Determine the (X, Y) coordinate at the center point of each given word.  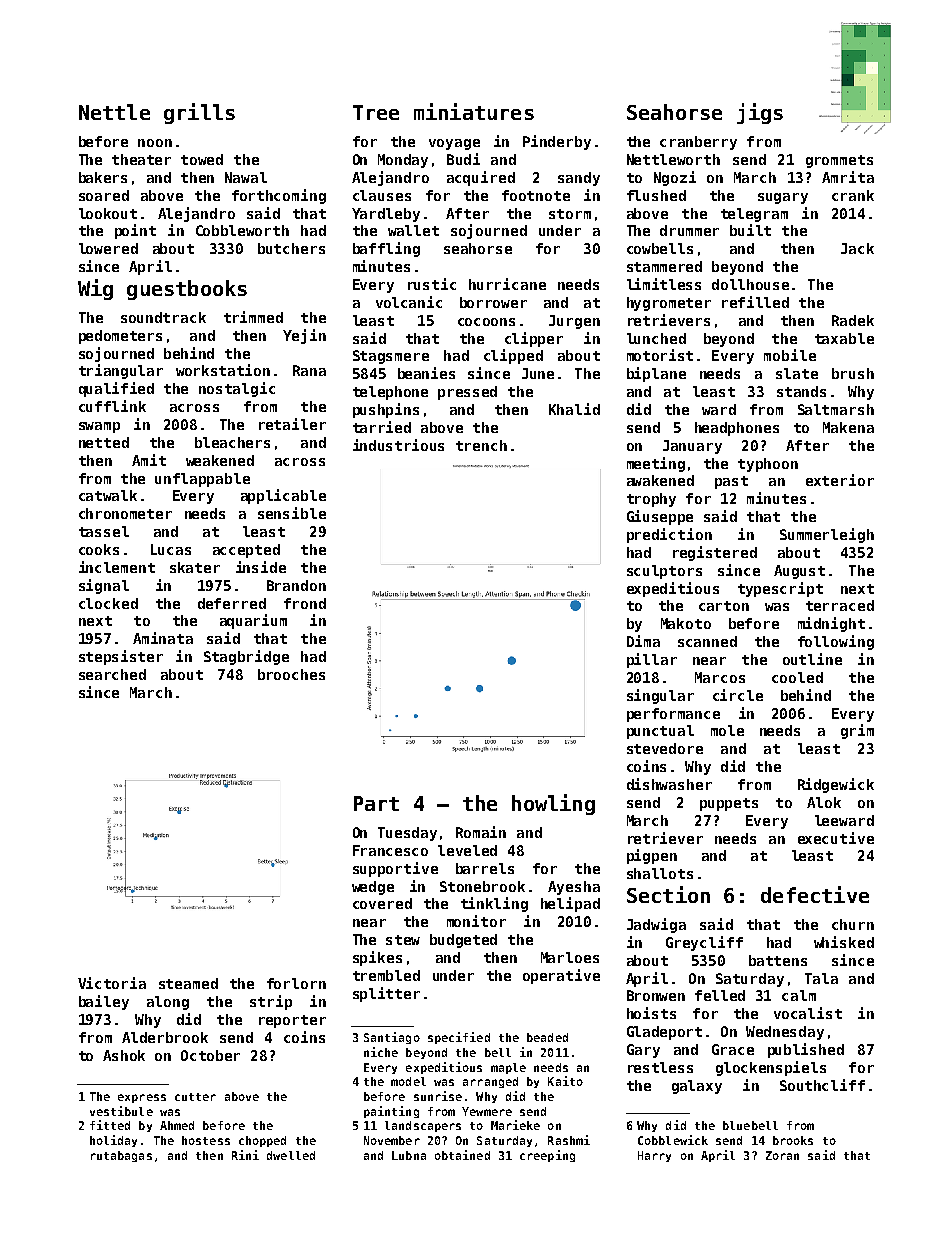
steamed (188, 983)
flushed (656, 195)
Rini (245, 1155)
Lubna (409, 1155)
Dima (643, 641)
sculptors (664, 572)
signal (104, 586)
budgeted (463, 941)
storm (570, 214)
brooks (793, 1140)
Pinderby (557, 142)
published (806, 1050)
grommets (839, 161)
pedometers (120, 337)
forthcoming (279, 196)
